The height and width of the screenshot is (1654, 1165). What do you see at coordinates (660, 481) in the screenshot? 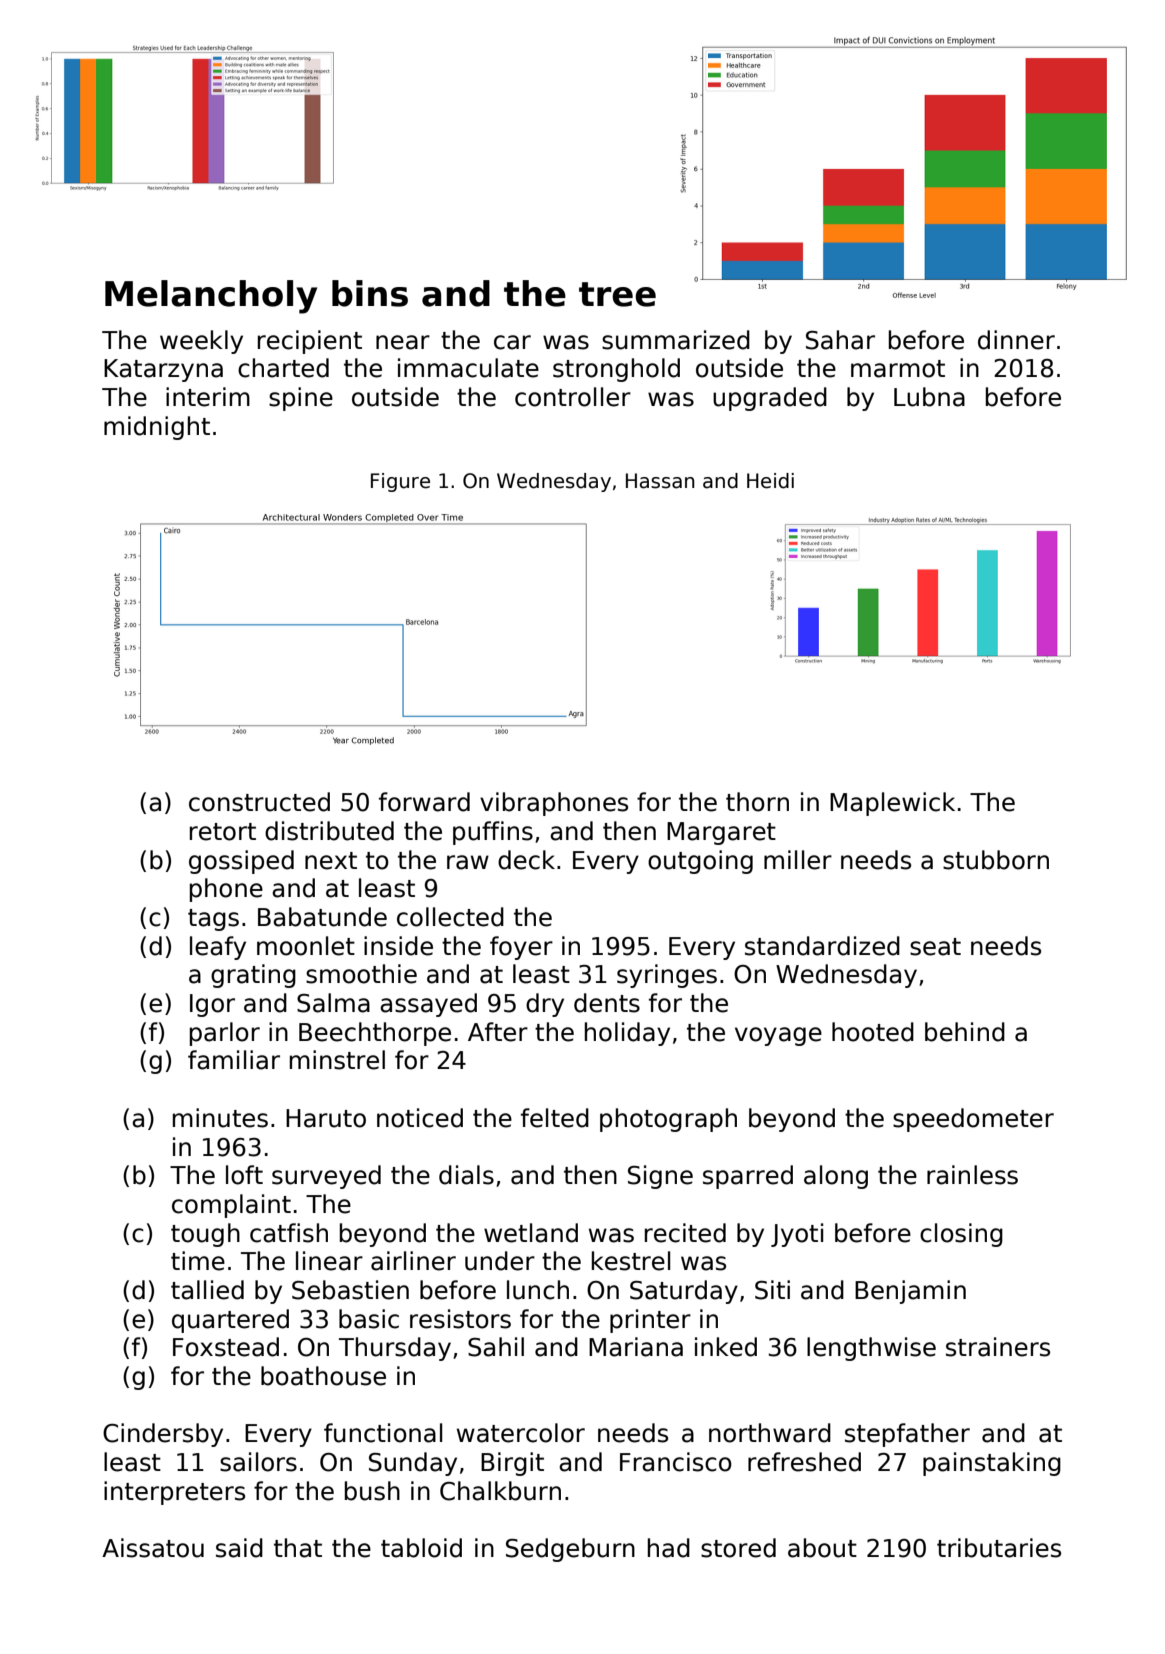
I see `Hassan` at bounding box center [660, 481].
